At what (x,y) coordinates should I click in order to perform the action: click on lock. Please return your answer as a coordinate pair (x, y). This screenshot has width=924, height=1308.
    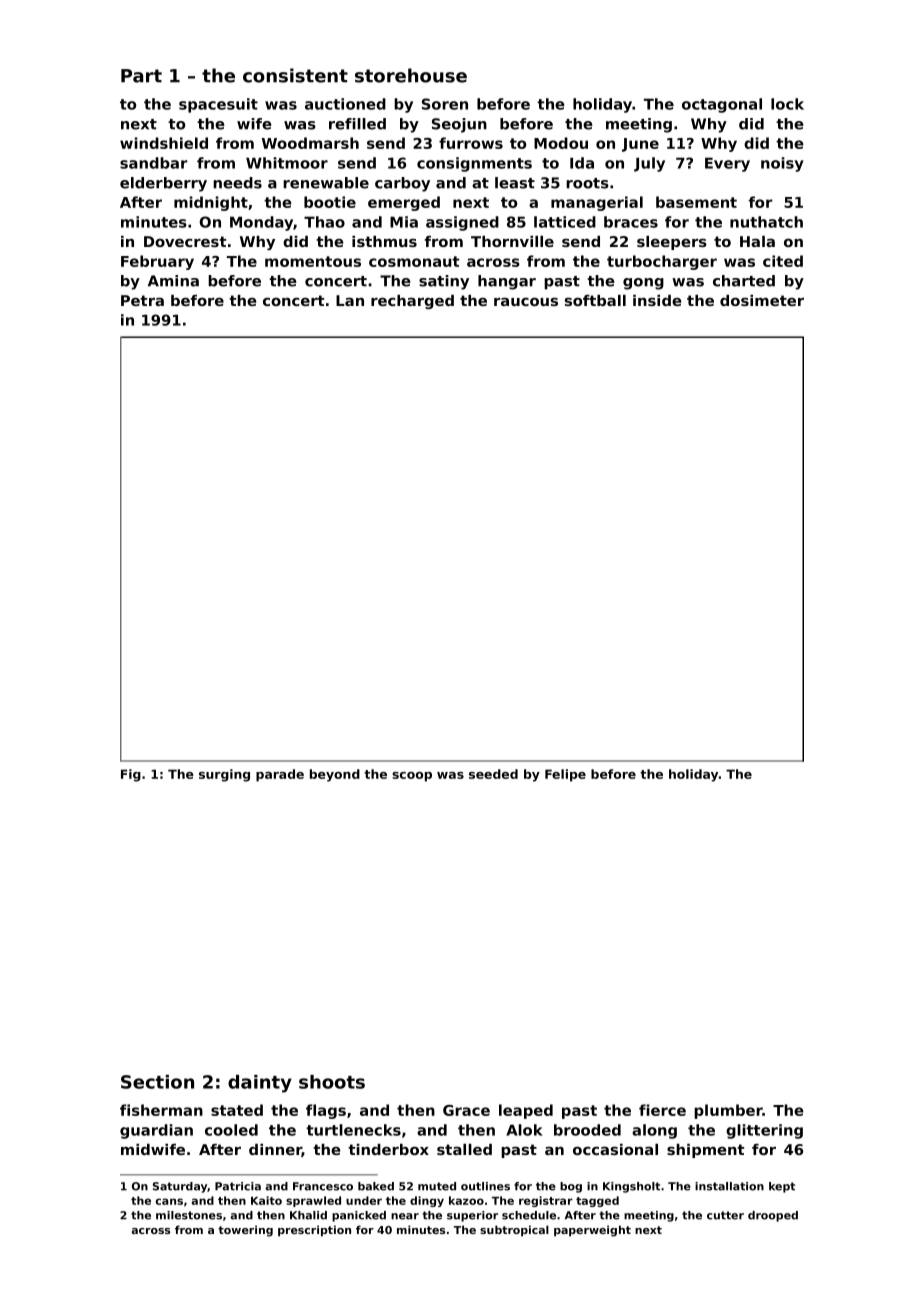
    Looking at the image, I should click on (787, 104).
